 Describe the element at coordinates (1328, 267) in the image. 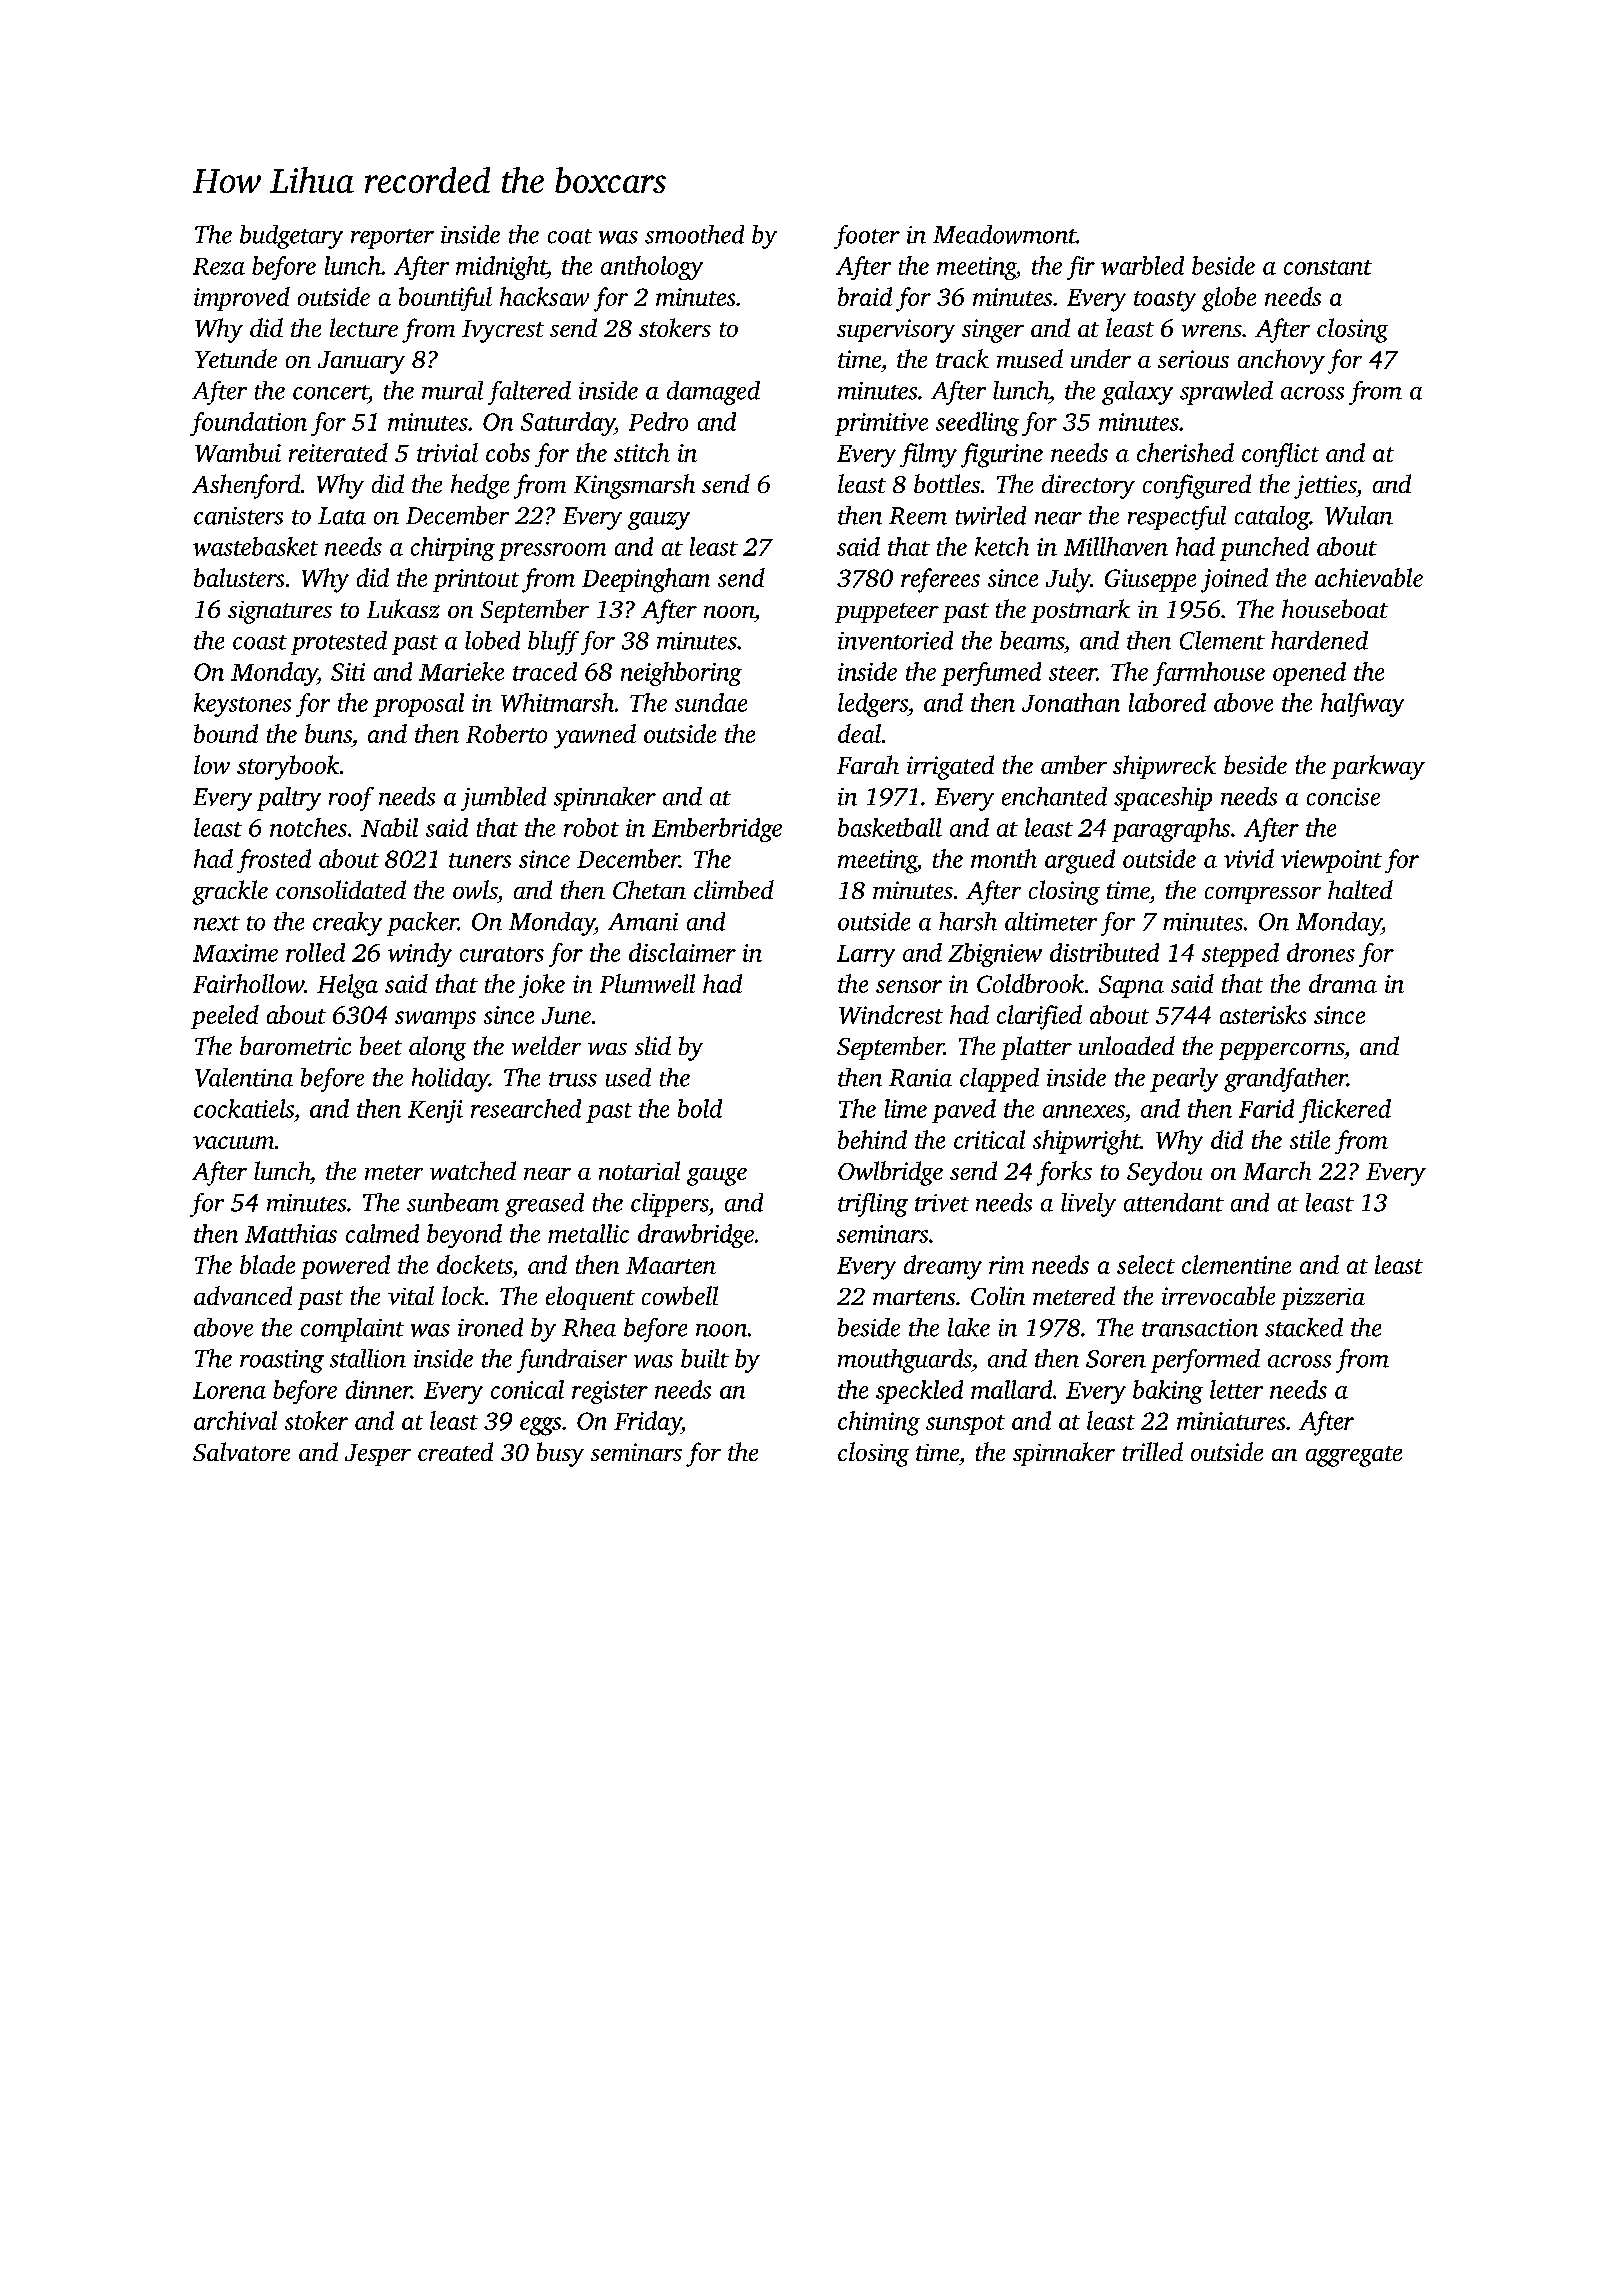

I see `constant` at that location.
